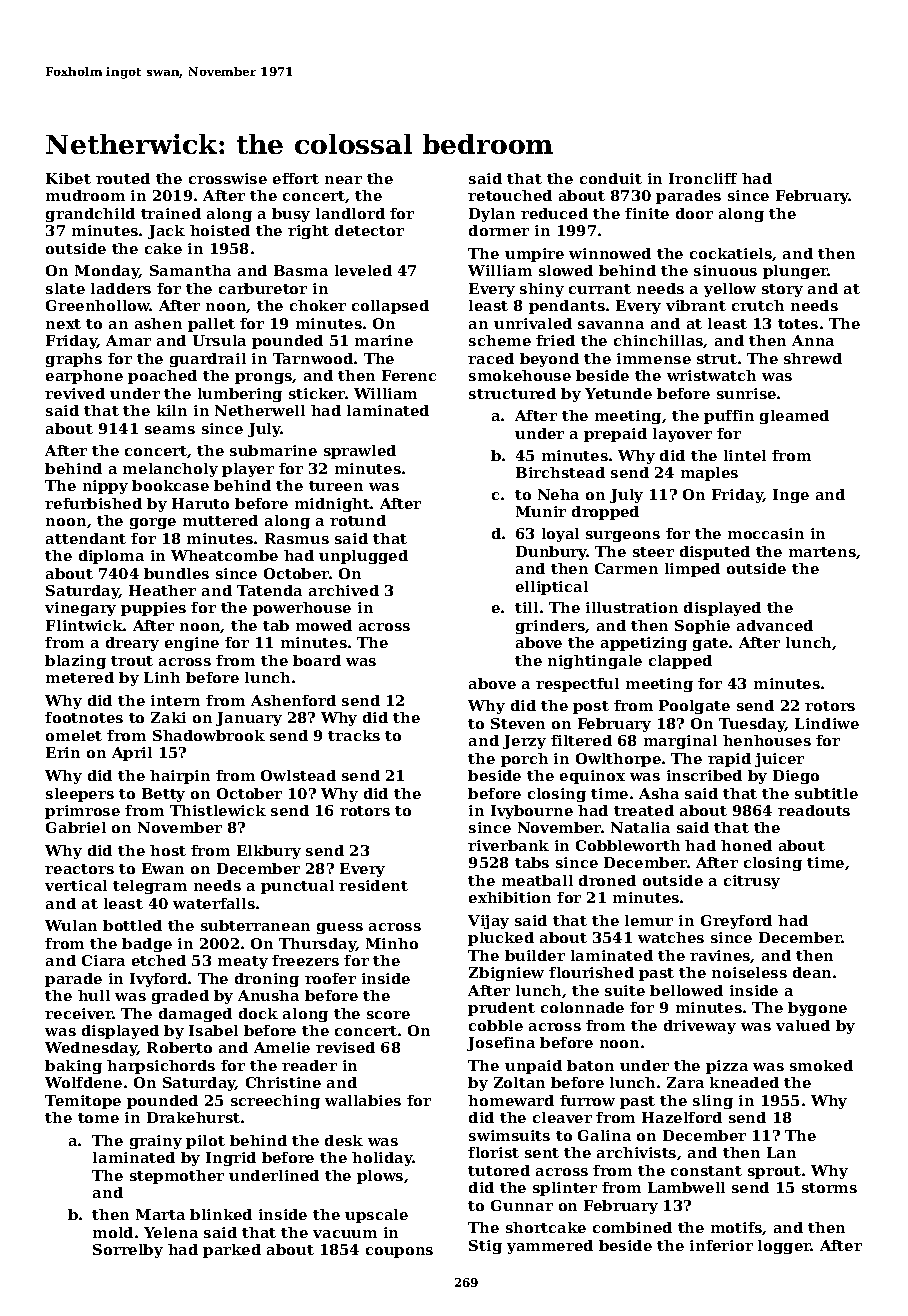 The height and width of the page is (1316, 908). What do you see at coordinates (232, 1251) in the page?
I see `parked` at bounding box center [232, 1251].
